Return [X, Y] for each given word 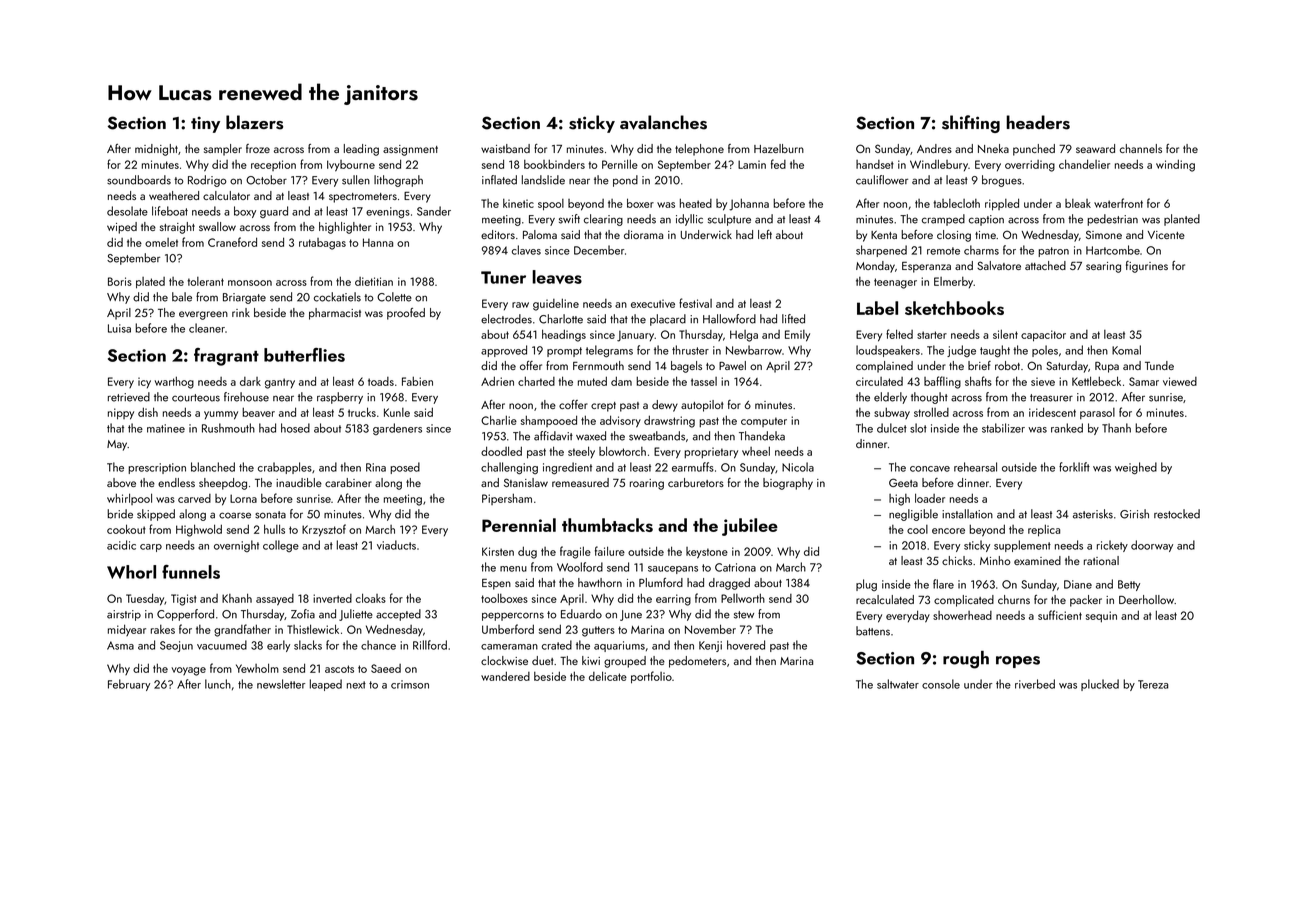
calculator [226, 195]
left [765, 234]
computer [764, 422]
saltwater [898, 684]
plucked [1100, 685]
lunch [218, 684]
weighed [1136, 468]
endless [176, 482]
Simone [1104, 234]
